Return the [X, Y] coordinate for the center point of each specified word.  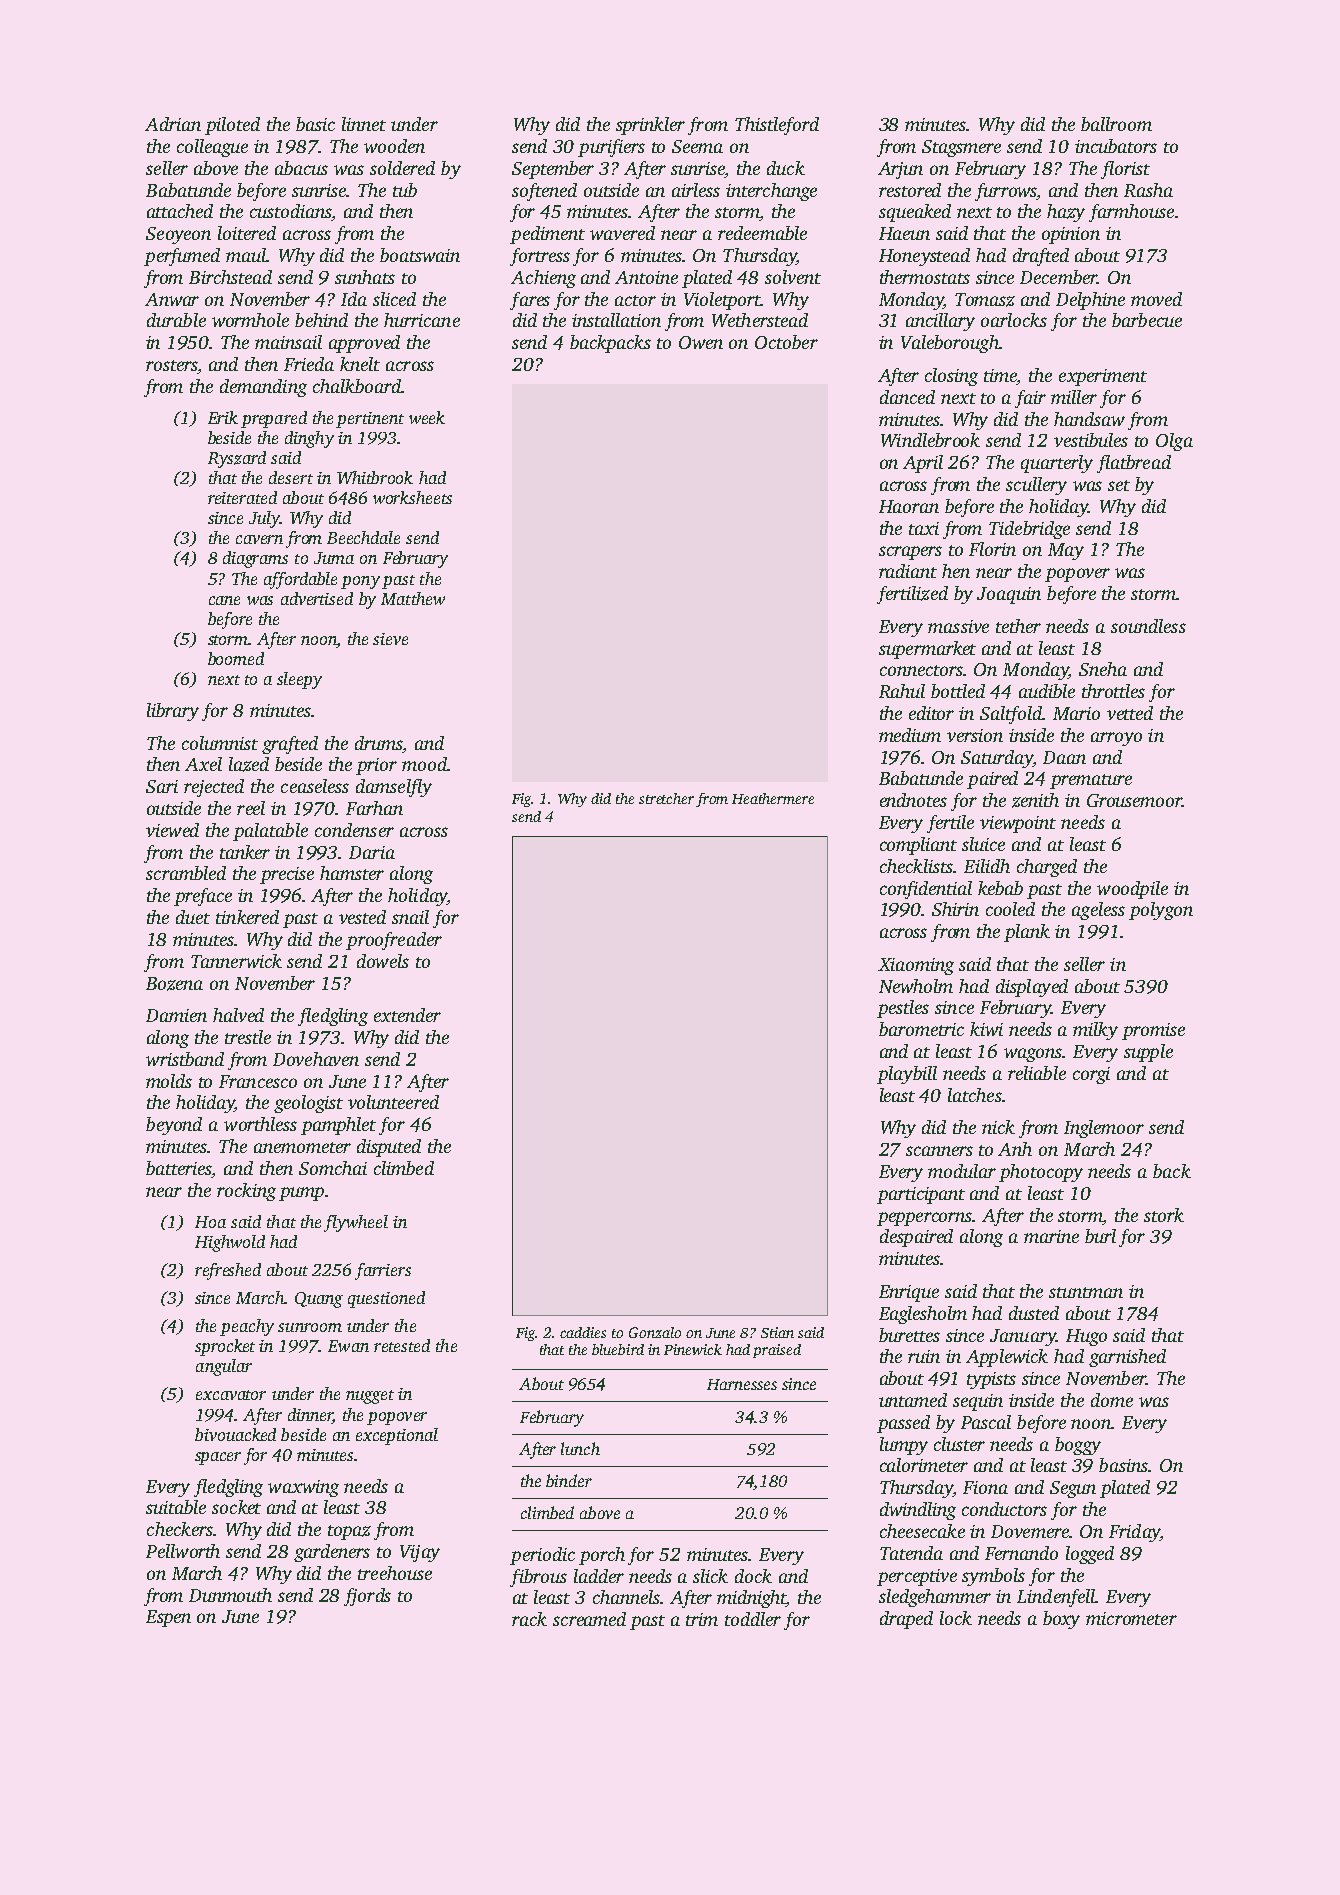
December [1058, 277]
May [1066, 551]
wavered [622, 233]
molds [169, 1081]
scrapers [910, 553]
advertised [317, 598]
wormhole [250, 320]
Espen [168, 1618]
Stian [777, 1332]
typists [991, 1380]
